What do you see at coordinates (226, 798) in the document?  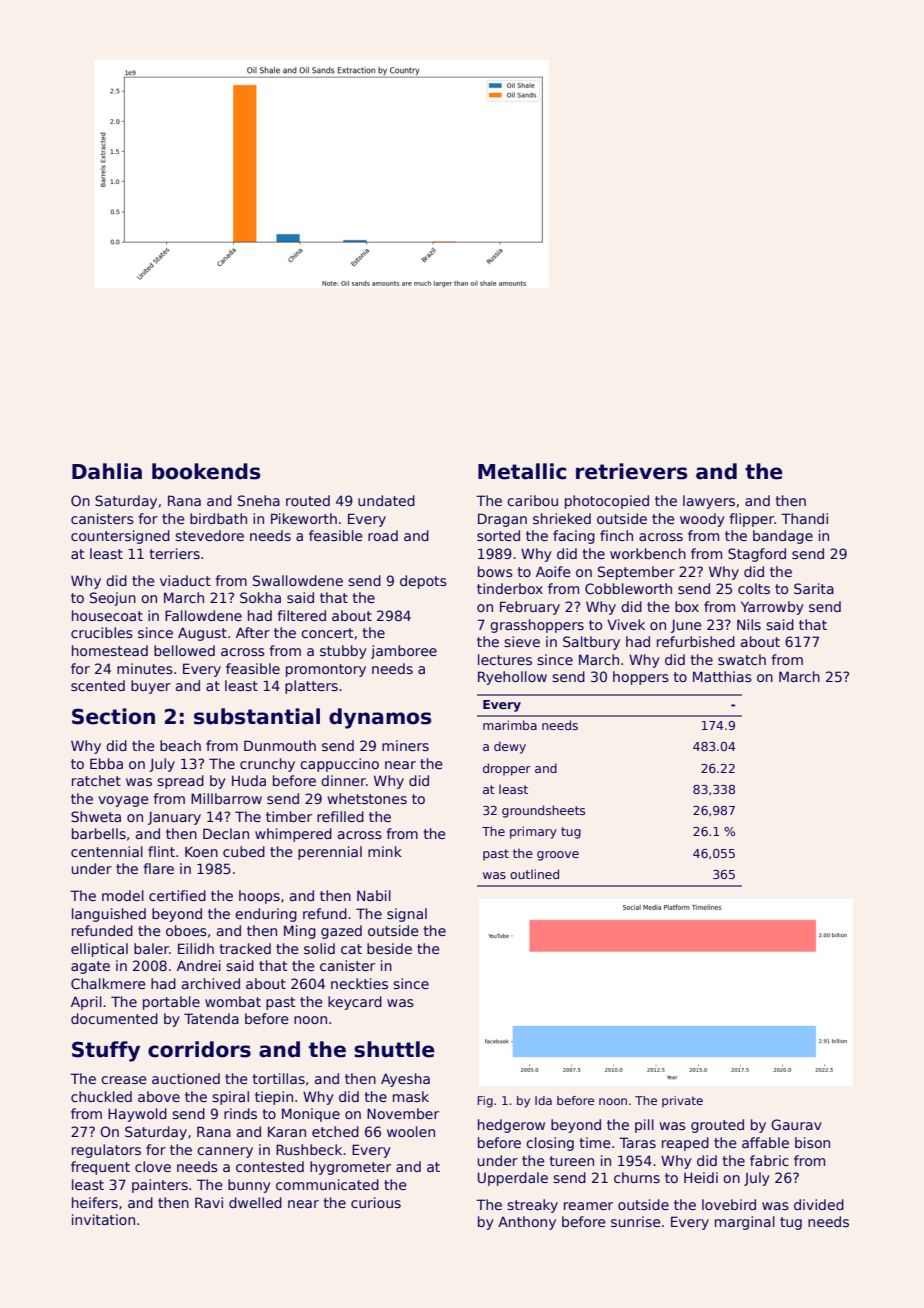 I see `Millbarrow` at bounding box center [226, 798].
